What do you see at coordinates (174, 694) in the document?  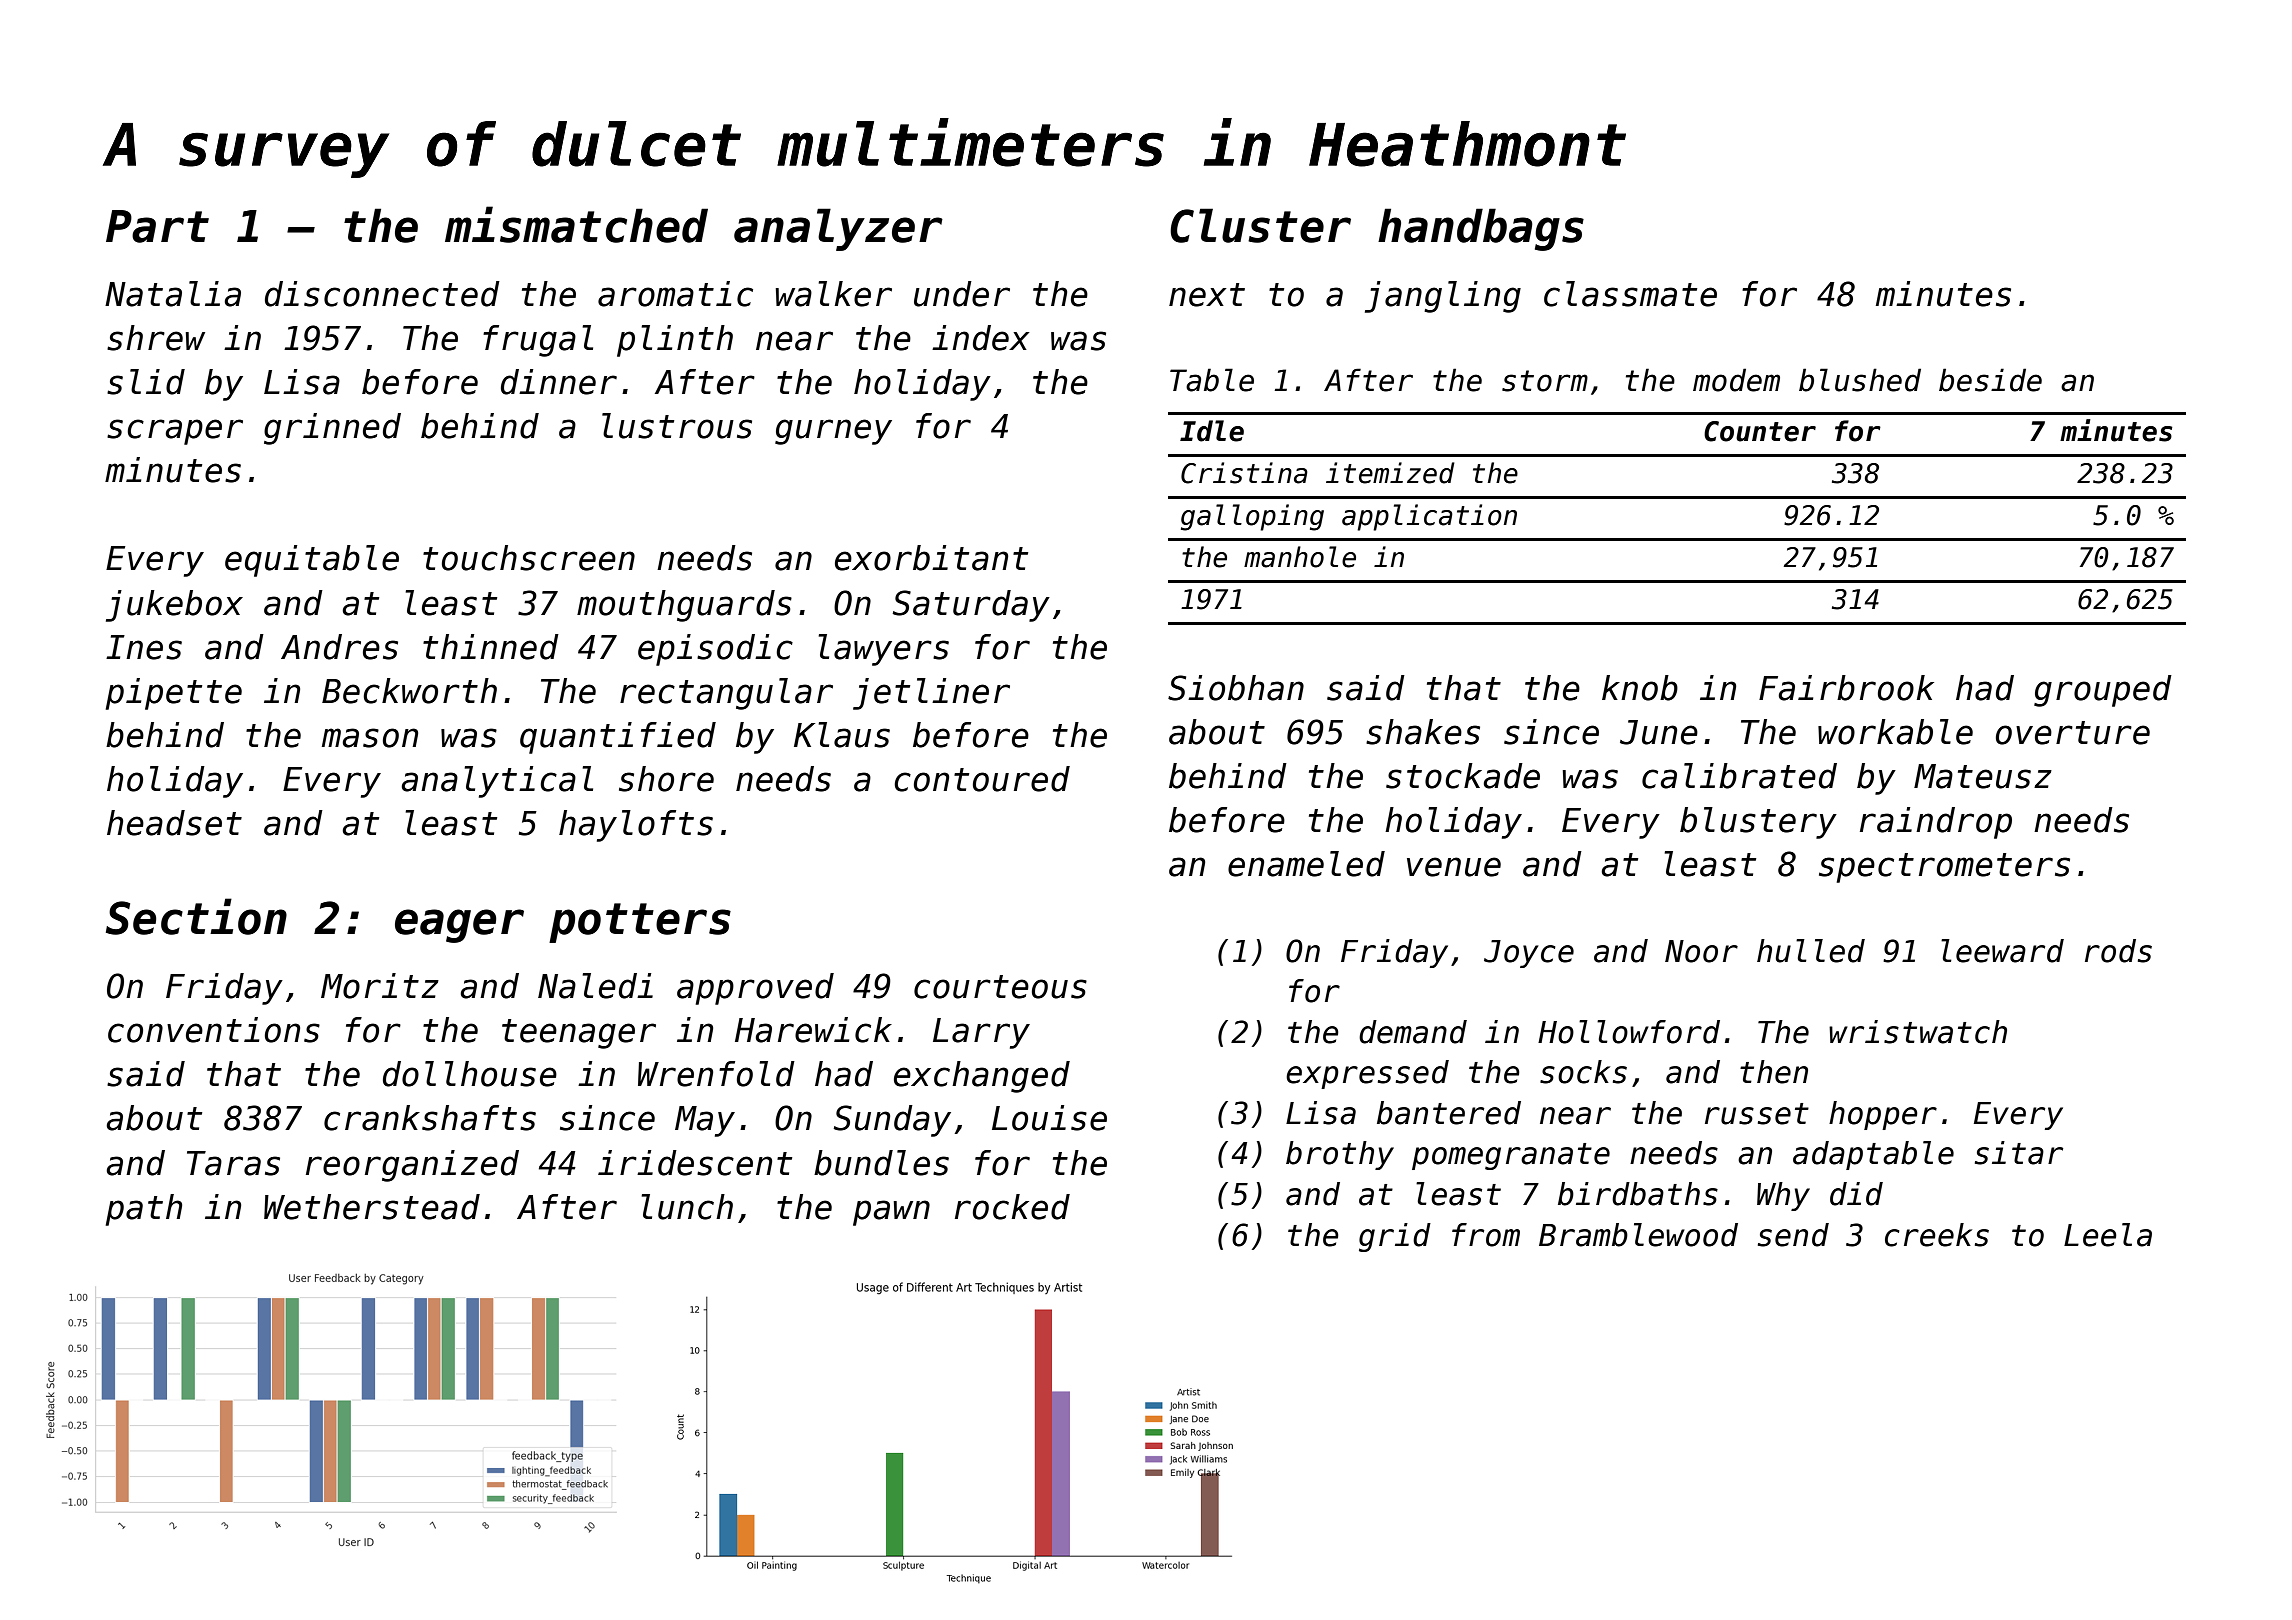 I see `pipette` at bounding box center [174, 694].
